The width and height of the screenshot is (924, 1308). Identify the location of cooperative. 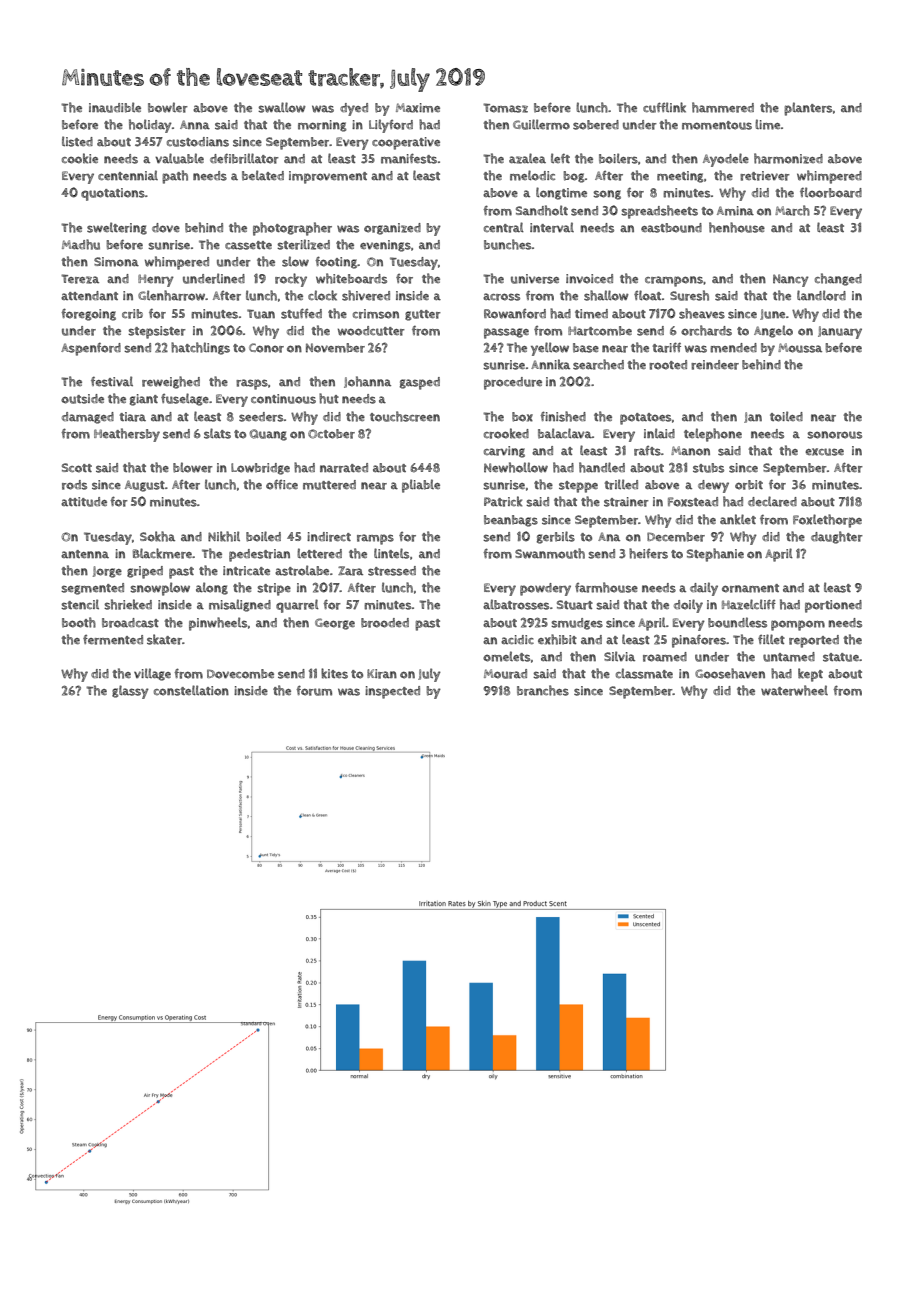
(406, 143).
